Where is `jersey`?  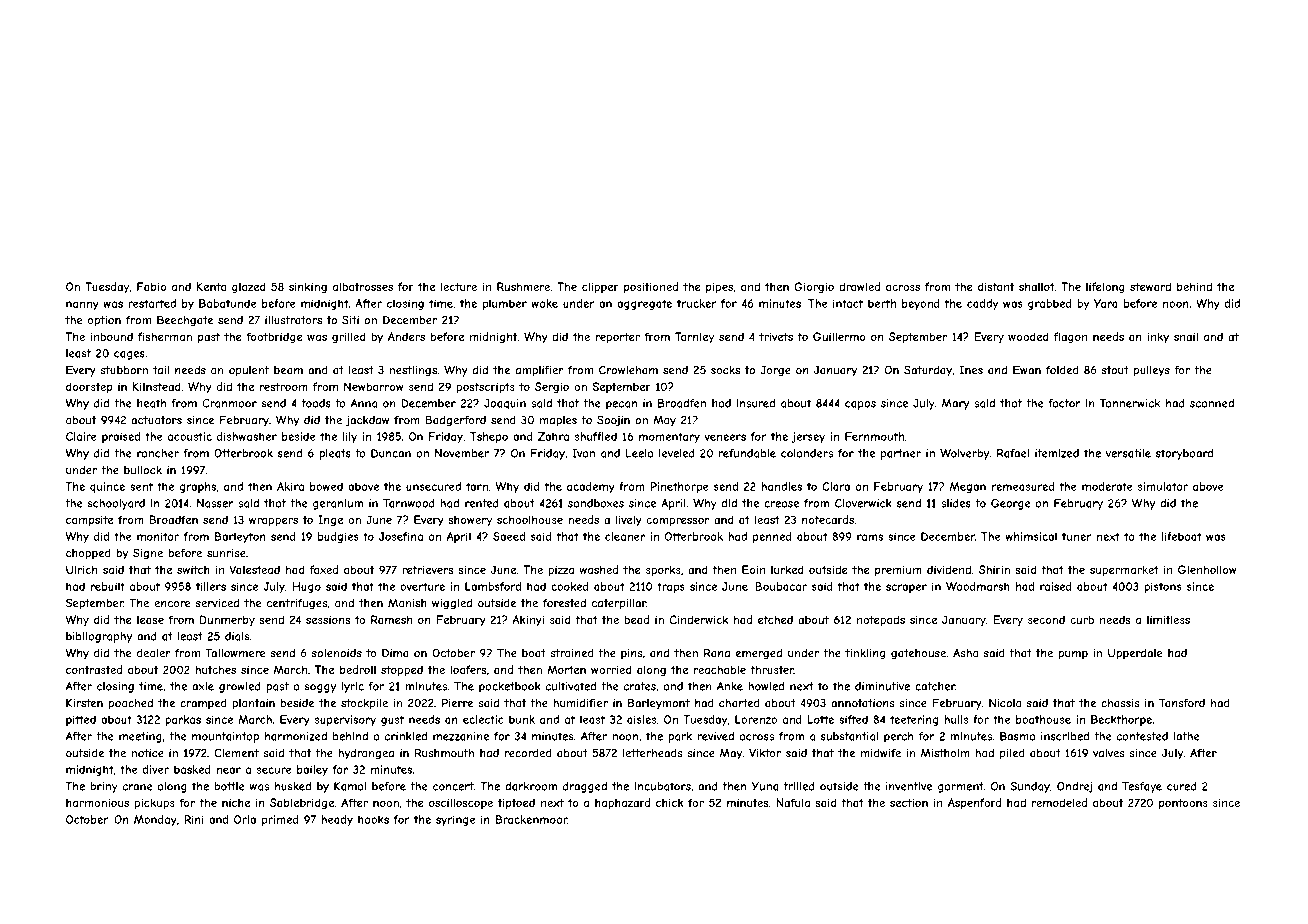
jersey is located at coordinates (808, 437).
